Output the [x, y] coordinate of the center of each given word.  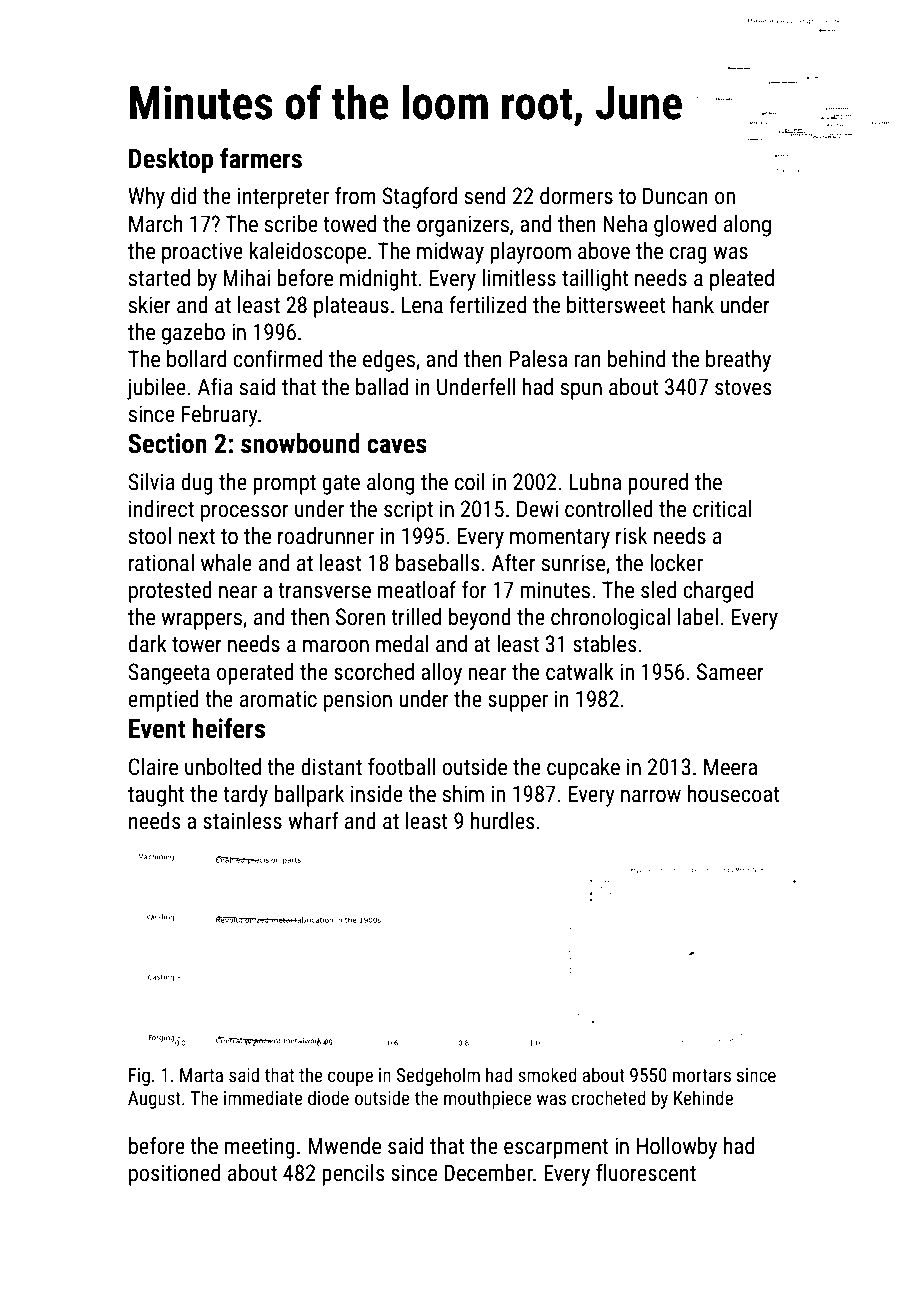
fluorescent [646, 1173]
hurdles [503, 821]
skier [150, 305]
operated [255, 674]
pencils [353, 1175]
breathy [738, 361]
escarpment [556, 1149]
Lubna [595, 482]
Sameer [730, 672]
